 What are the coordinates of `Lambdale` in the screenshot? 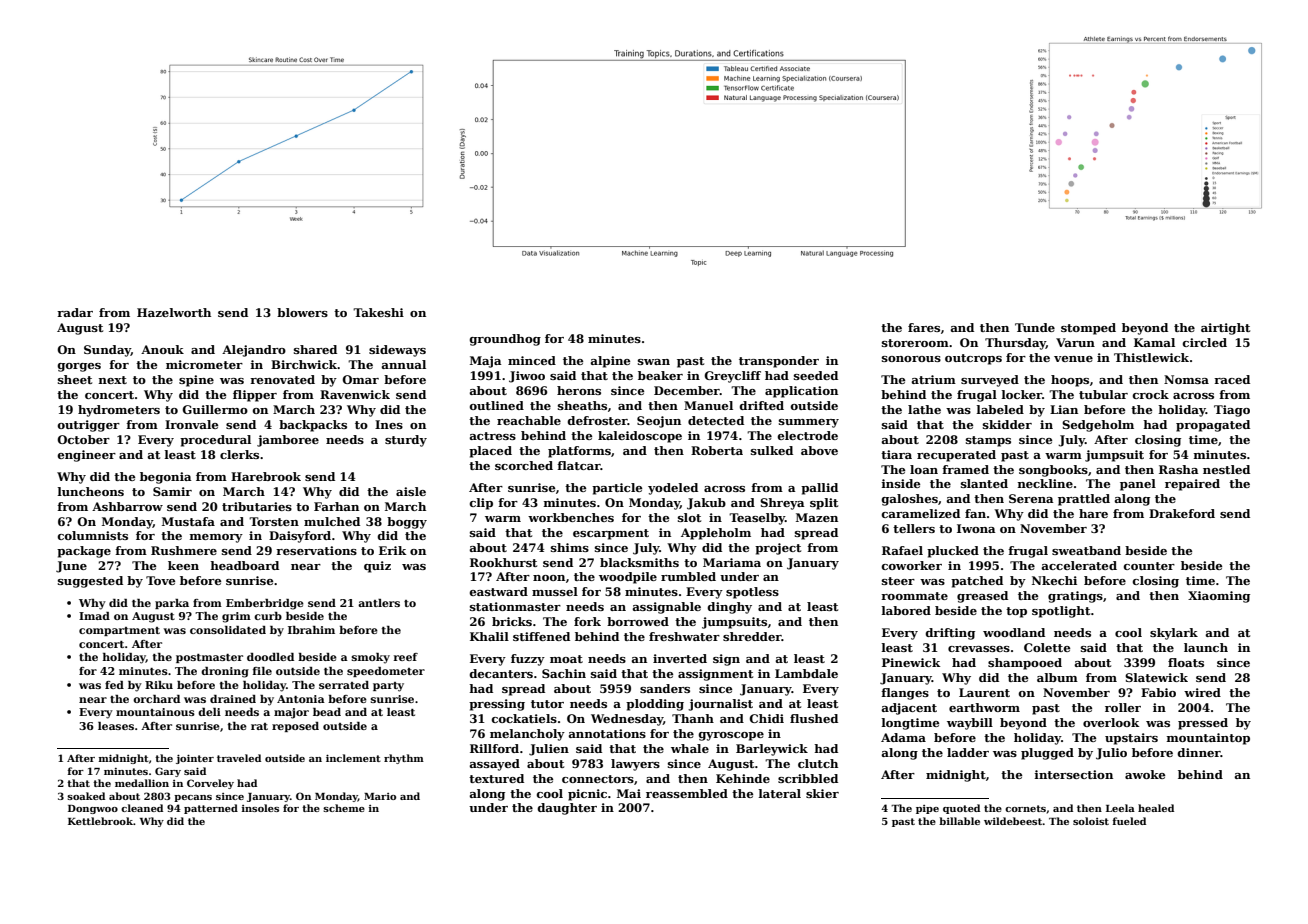 It's located at (806, 673).
